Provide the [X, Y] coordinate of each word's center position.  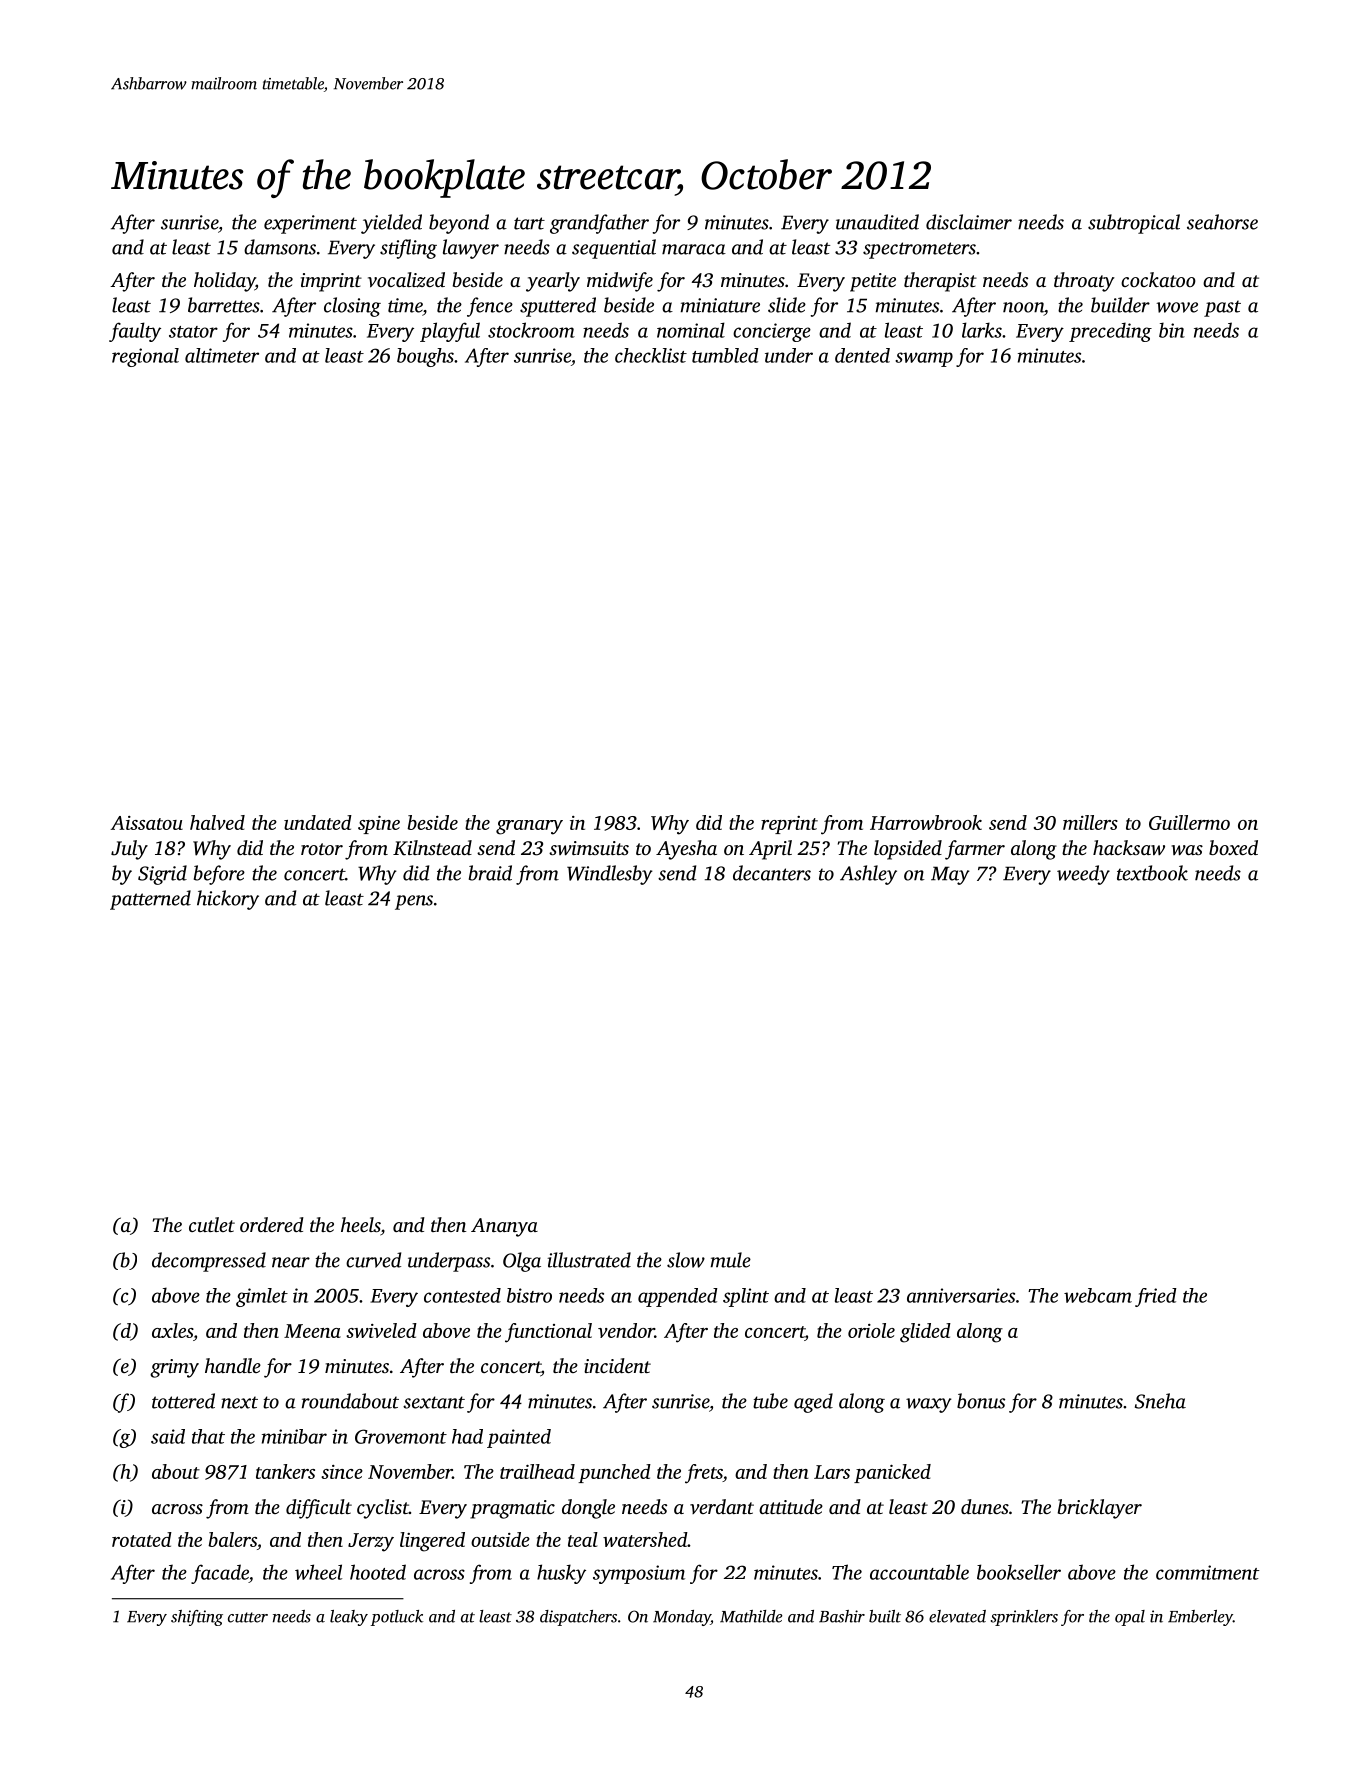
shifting [197, 1618]
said [168, 1436]
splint [746, 1297]
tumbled [725, 355]
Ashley [868, 875]
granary [529, 827]
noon [1023, 307]
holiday [224, 282]
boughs [425, 357]
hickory [228, 900]
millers [1090, 822]
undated [318, 822]
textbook [1152, 873]
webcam [1098, 1295]
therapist [940, 282]
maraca [694, 249]
